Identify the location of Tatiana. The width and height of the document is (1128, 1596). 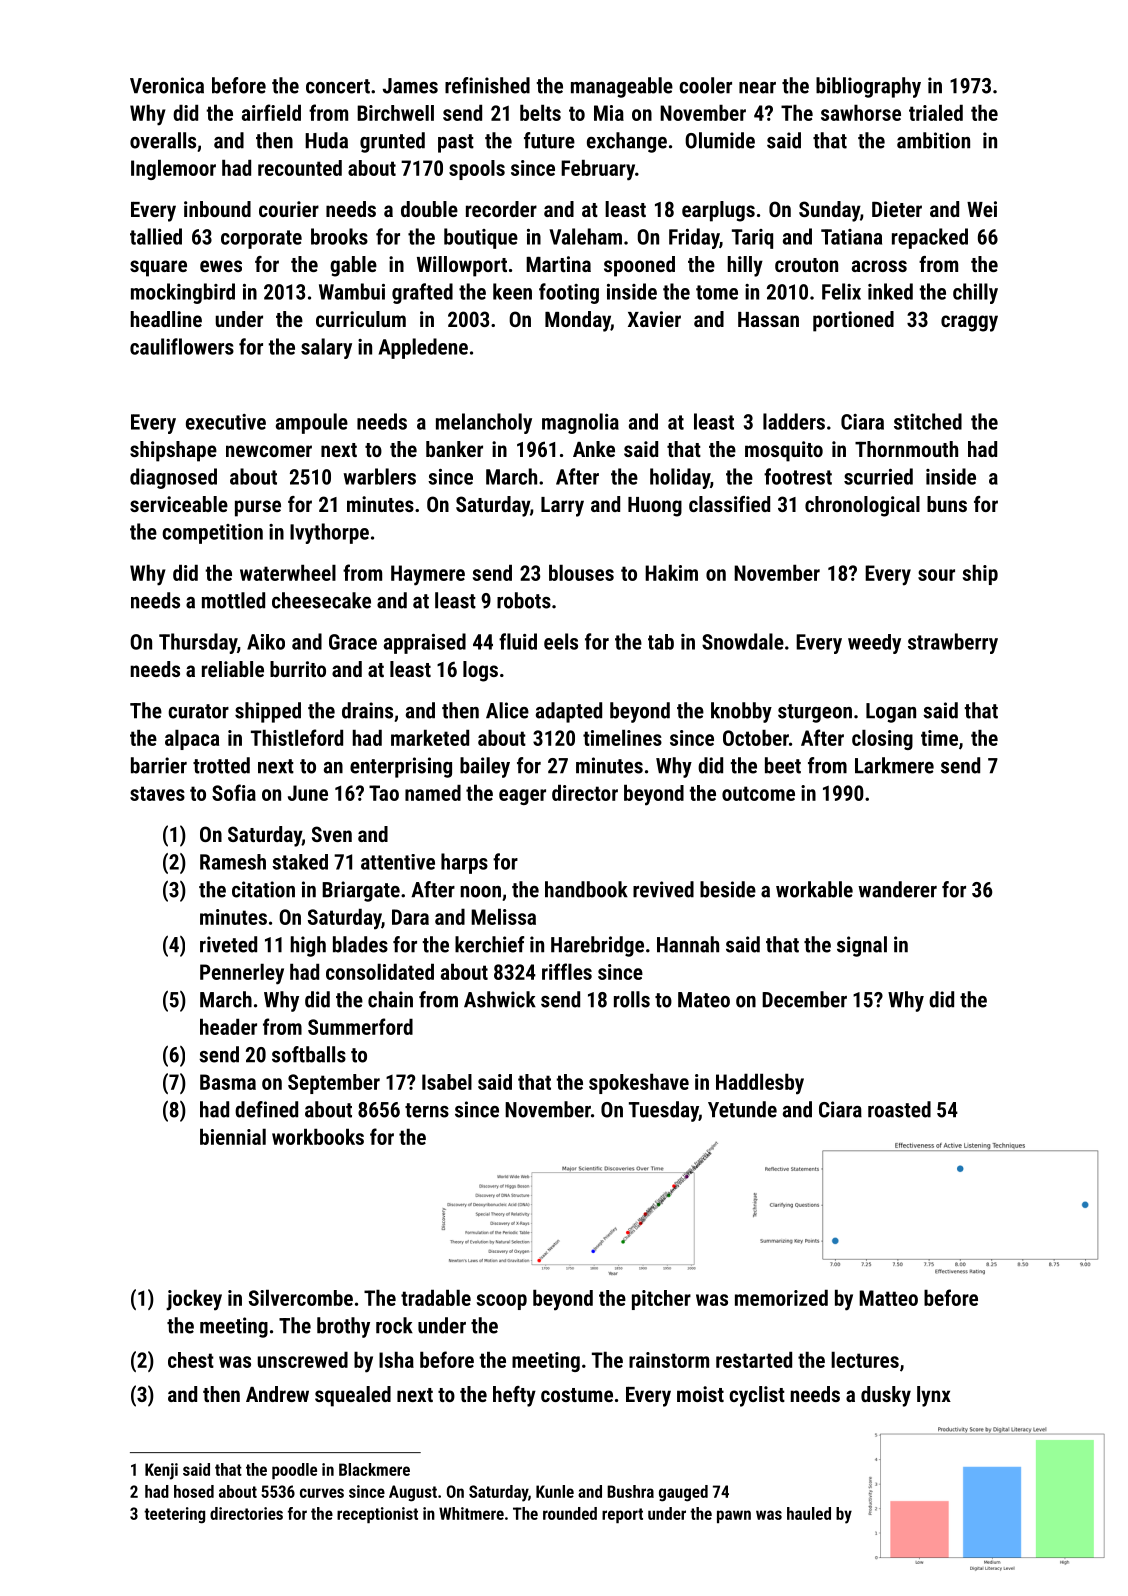
(851, 237).
